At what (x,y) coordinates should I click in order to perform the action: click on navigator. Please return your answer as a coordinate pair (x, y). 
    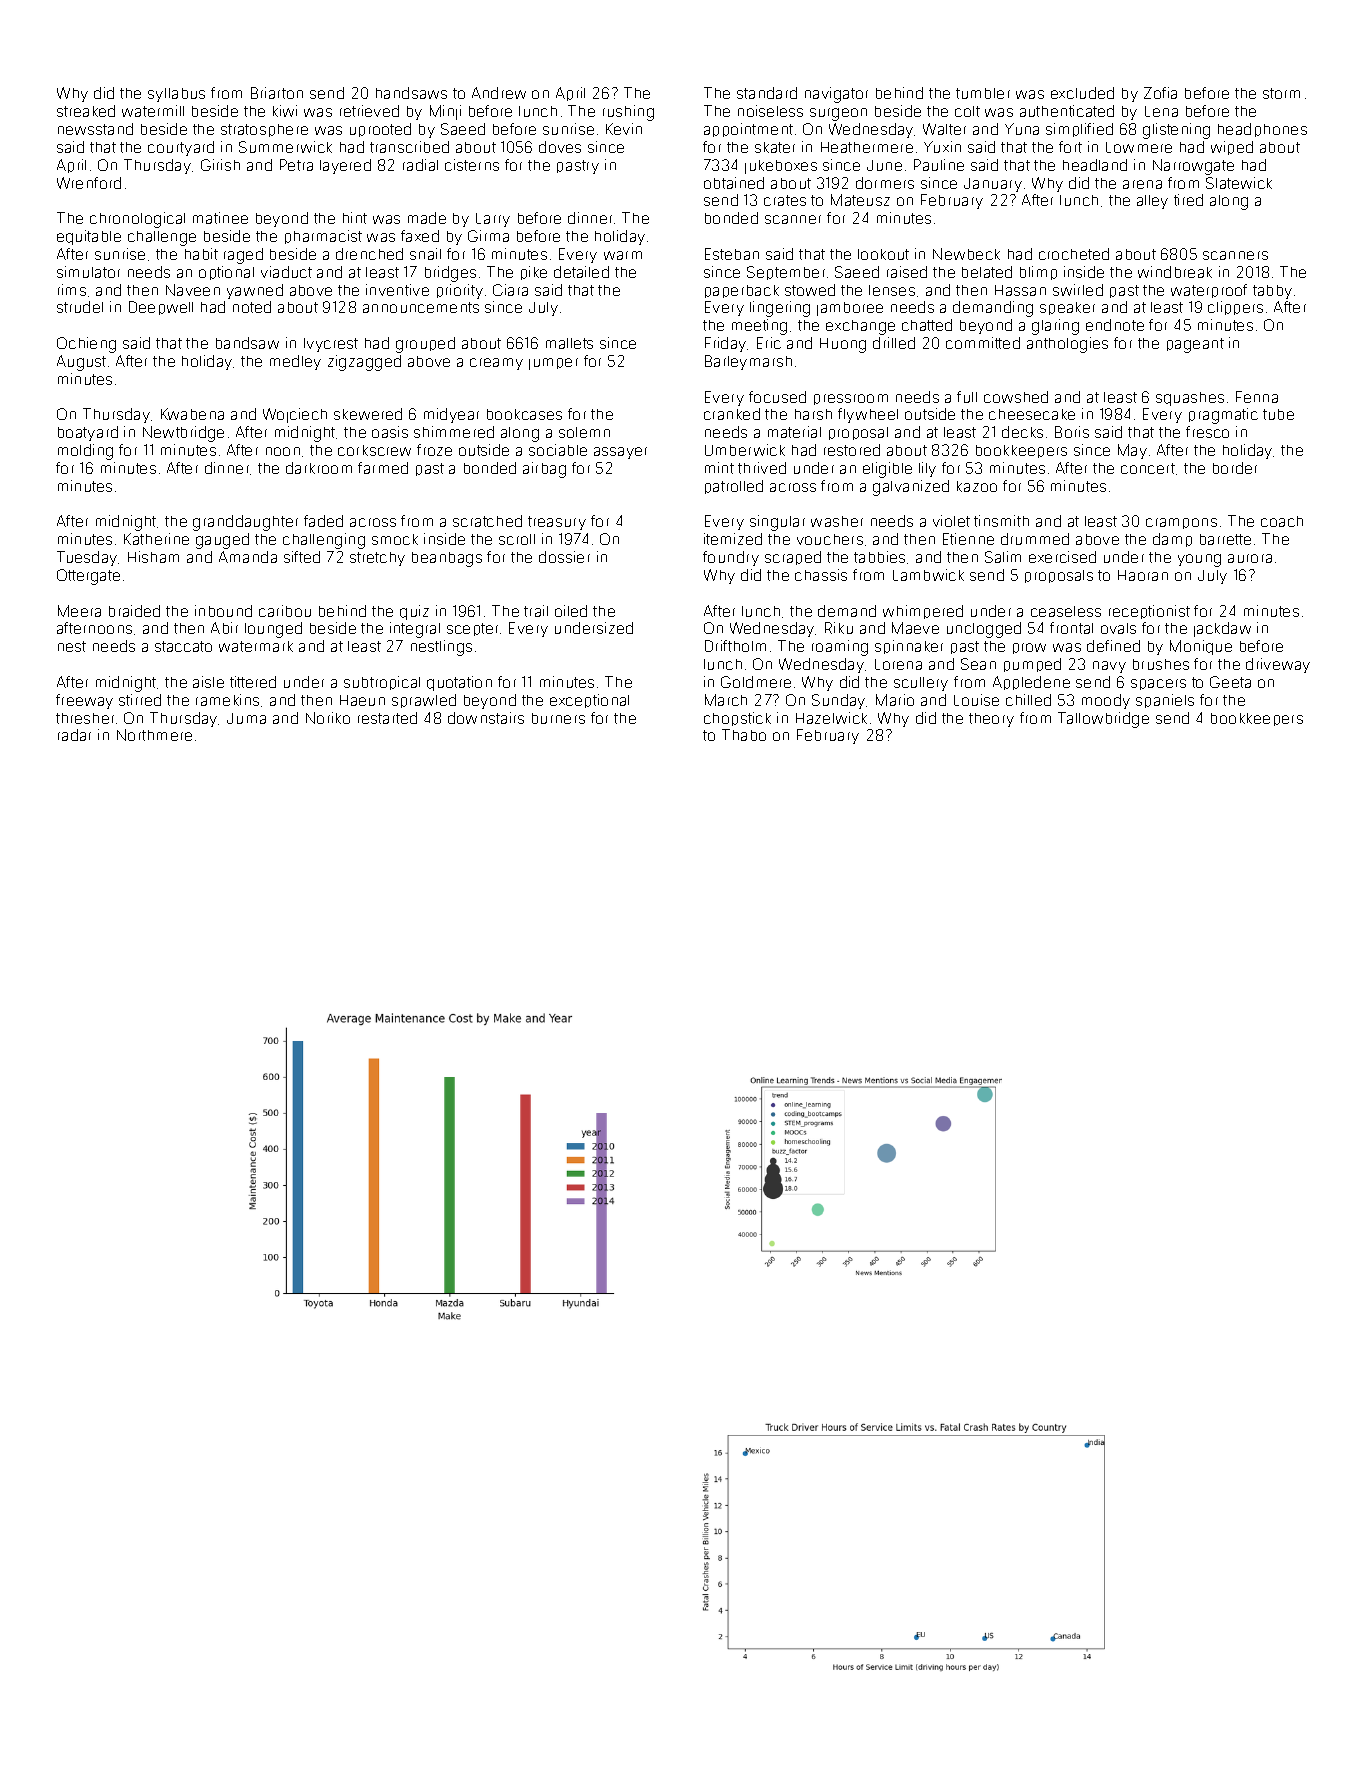
    Looking at the image, I should click on (836, 95).
